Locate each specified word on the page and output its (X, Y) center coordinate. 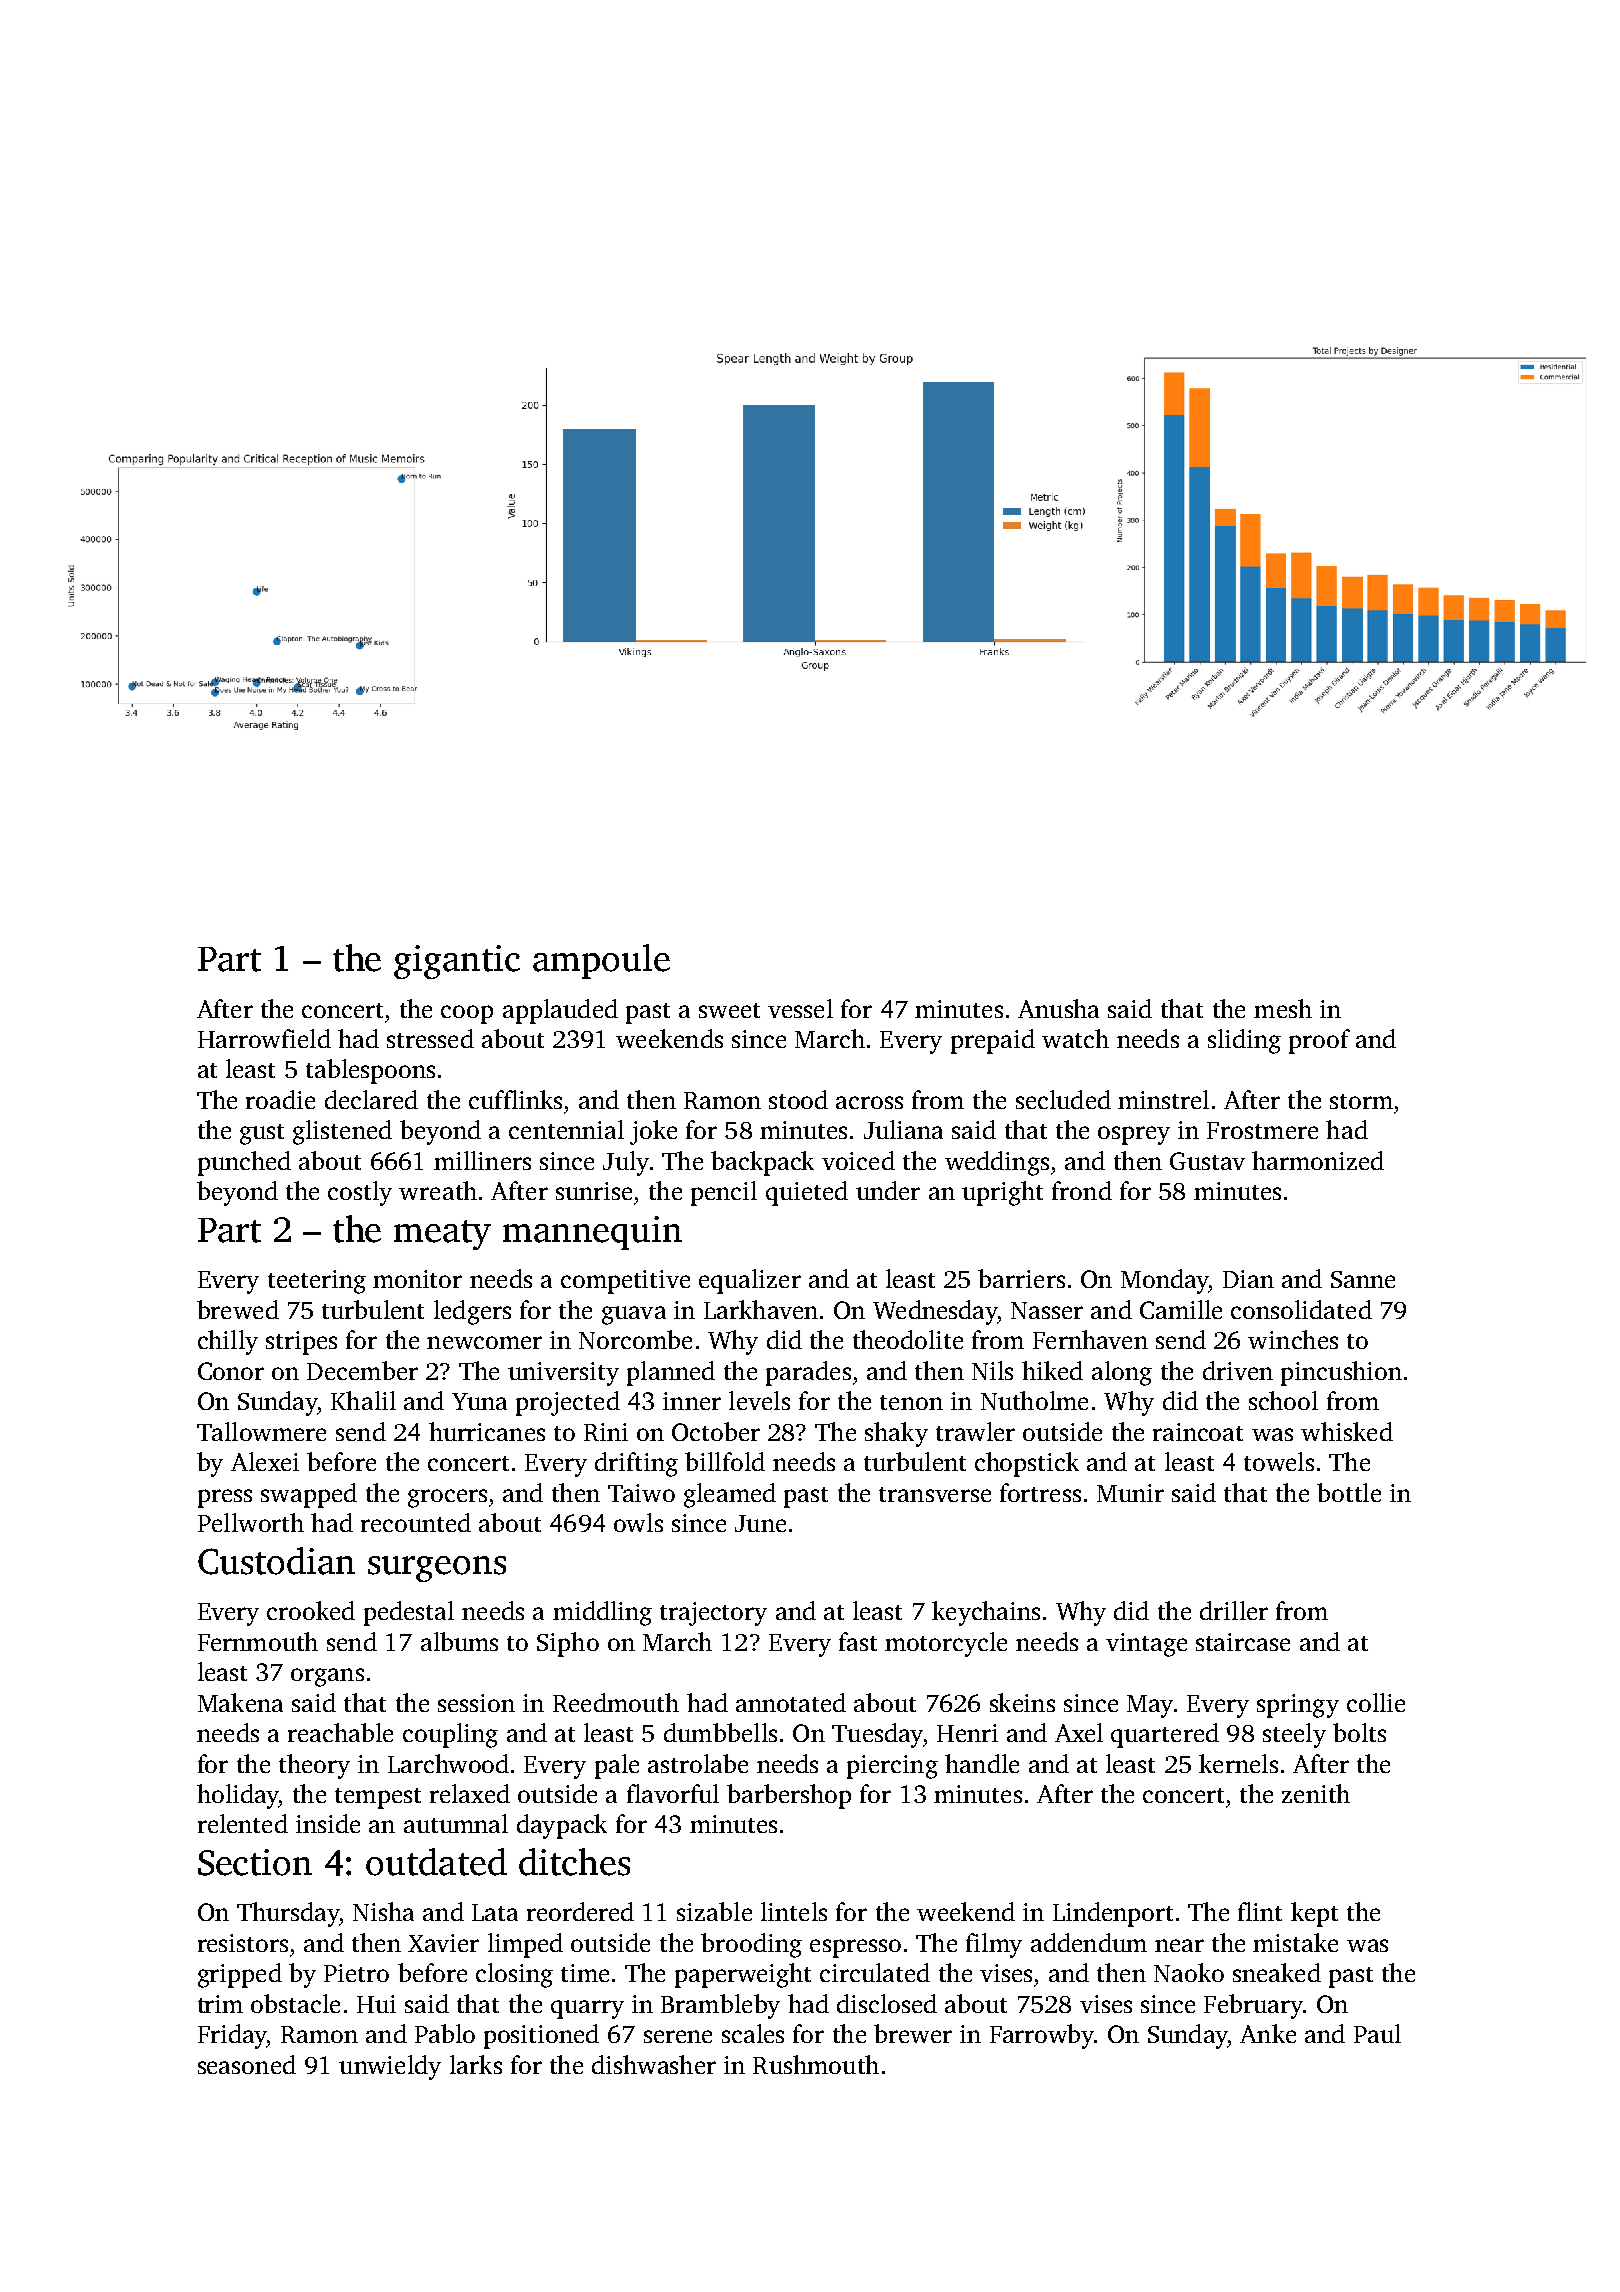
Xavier (443, 1943)
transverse (935, 1494)
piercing (892, 1767)
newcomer (484, 1342)
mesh (1283, 1008)
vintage (1146, 1645)
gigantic (457, 962)
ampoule (601, 961)
